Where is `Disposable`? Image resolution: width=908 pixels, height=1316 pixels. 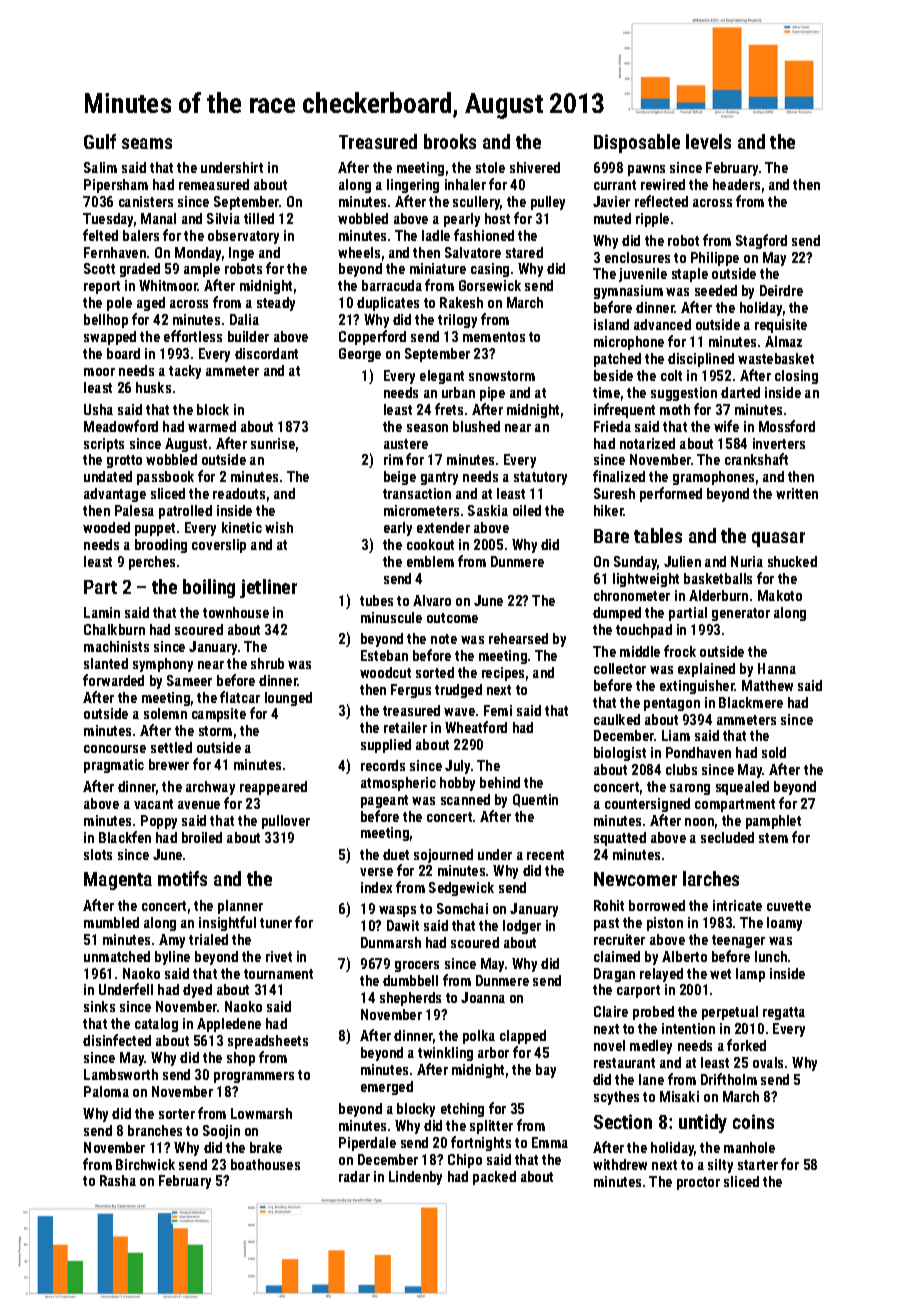
Disposable is located at coordinates (637, 143).
